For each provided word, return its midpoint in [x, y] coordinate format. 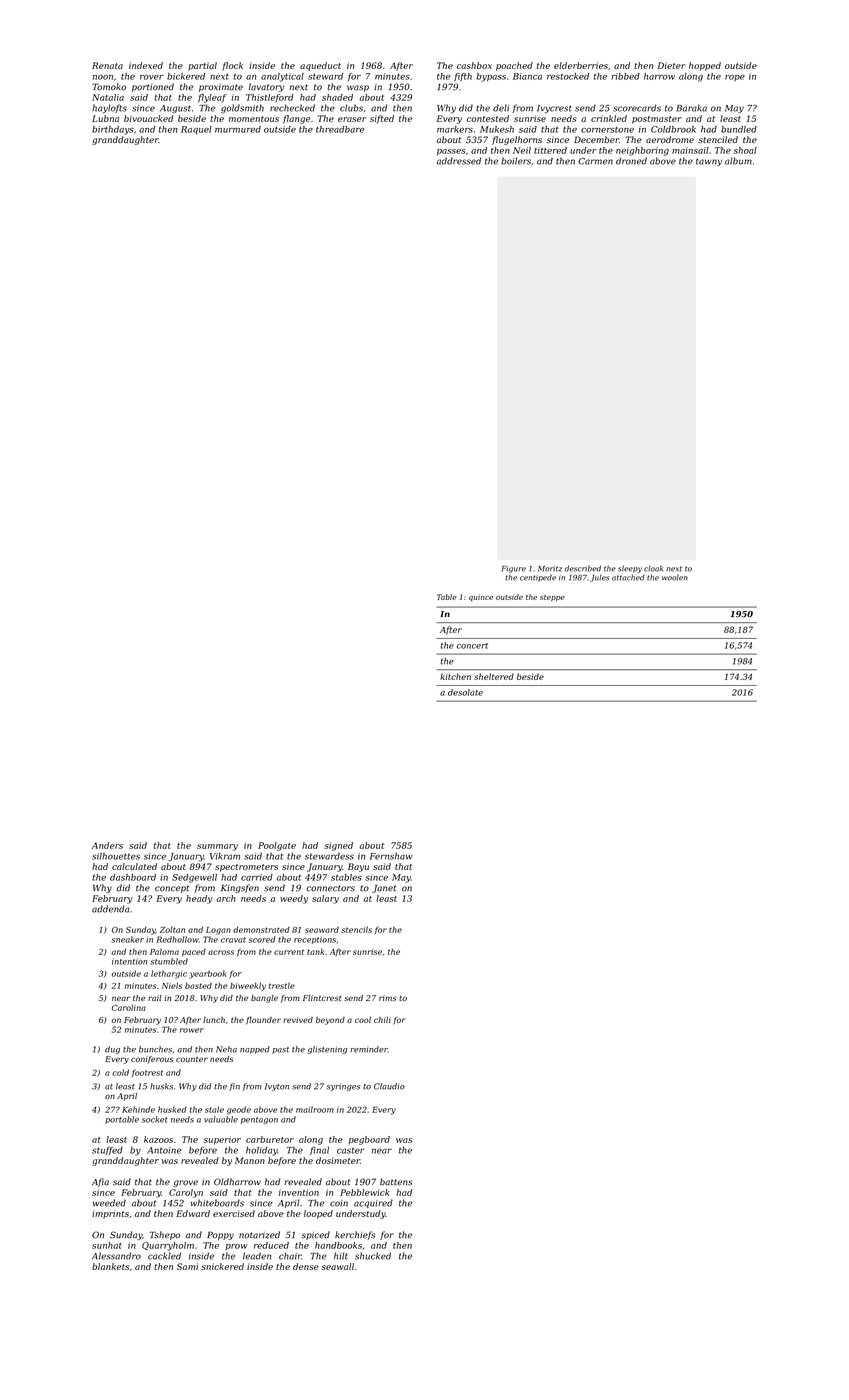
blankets [110, 1266]
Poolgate [277, 846]
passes [451, 152]
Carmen [595, 161]
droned [631, 161]
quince [481, 598]
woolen [675, 577]
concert [472, 646]
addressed [459, 161]
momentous [254, 119]
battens [396, 1182]
